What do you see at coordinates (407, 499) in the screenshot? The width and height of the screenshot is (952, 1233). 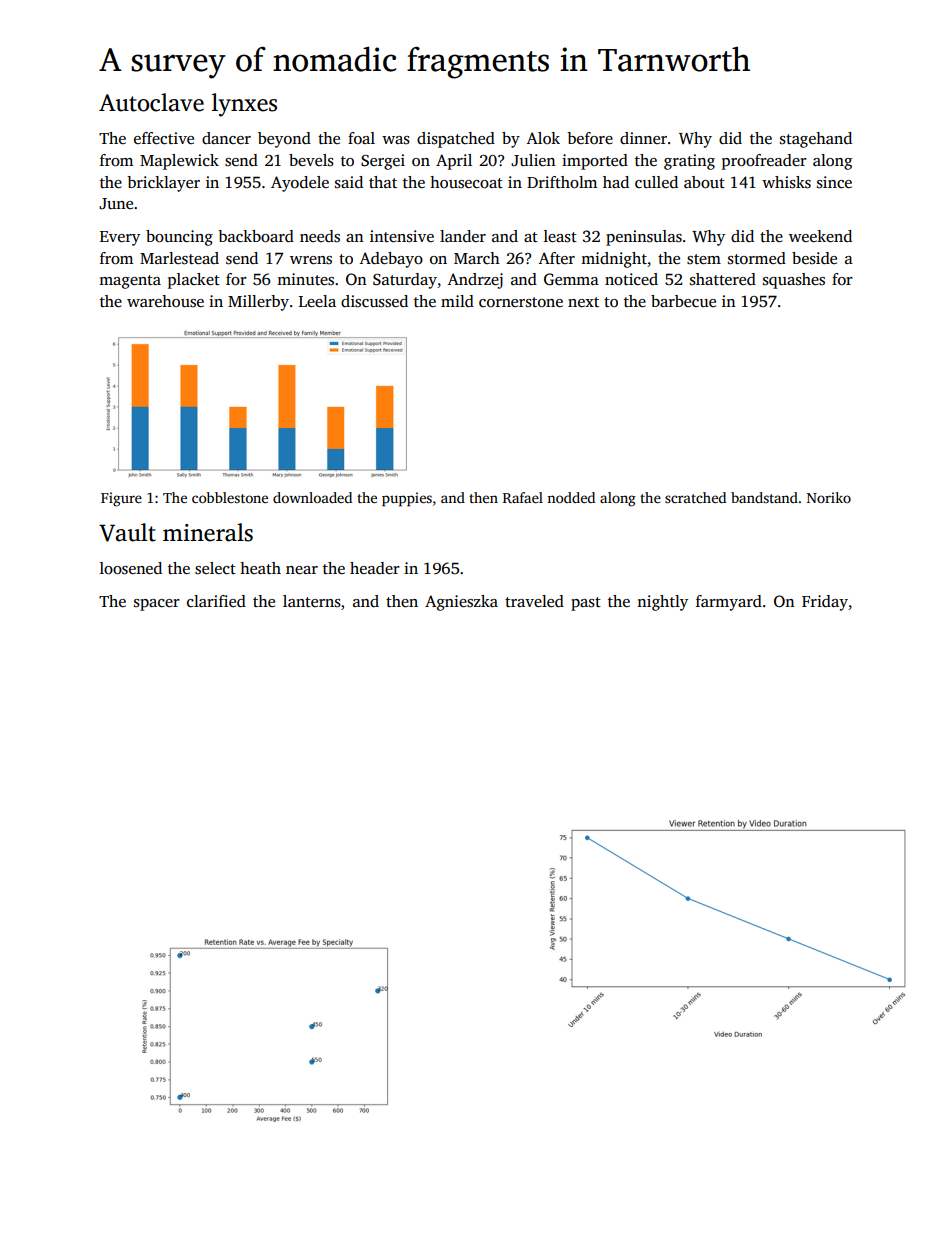 I see `puppies` at bounding box center [407, 499].
